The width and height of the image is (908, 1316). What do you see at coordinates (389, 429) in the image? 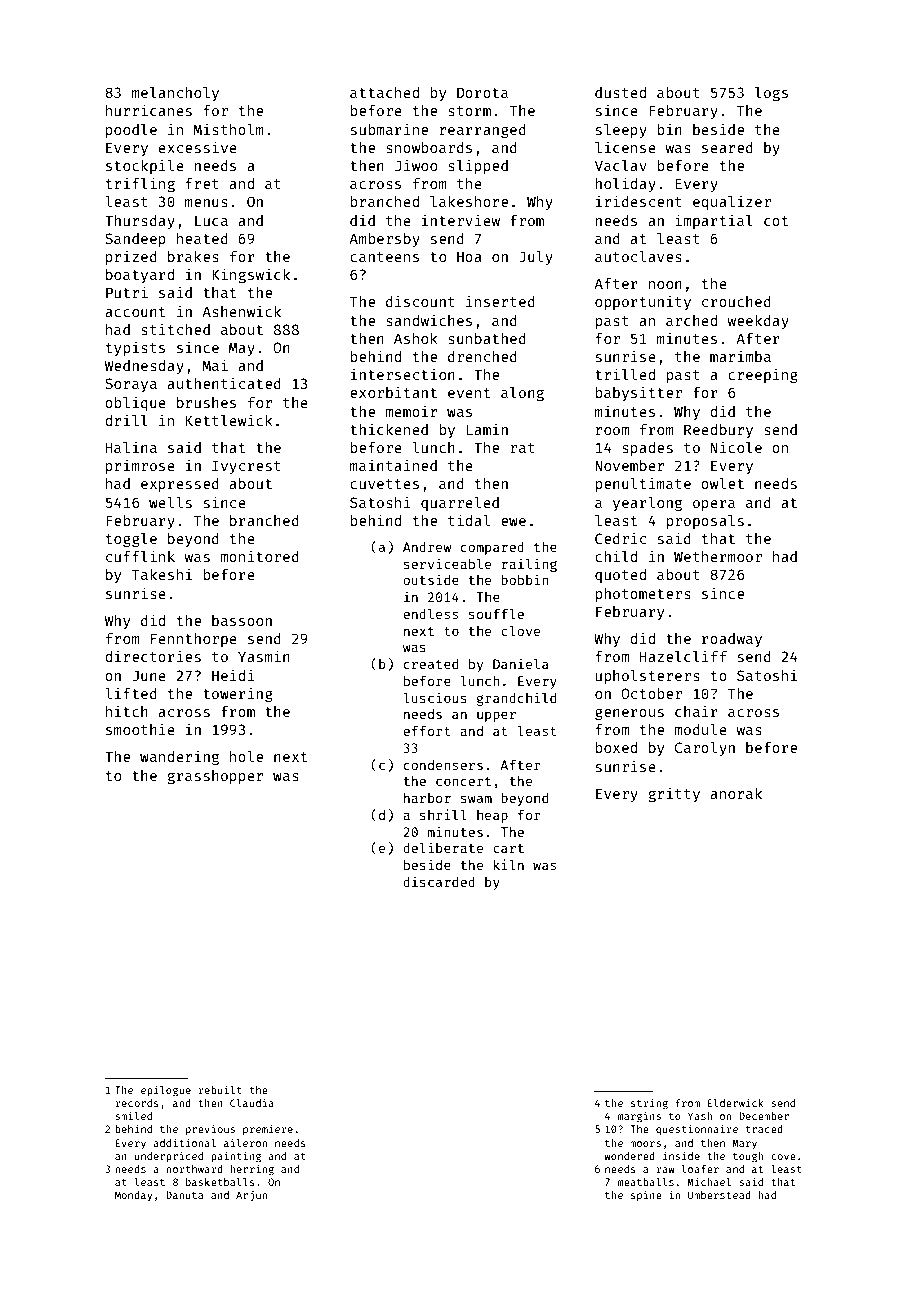
I see `thickened` at bounding box center [389, 429].
